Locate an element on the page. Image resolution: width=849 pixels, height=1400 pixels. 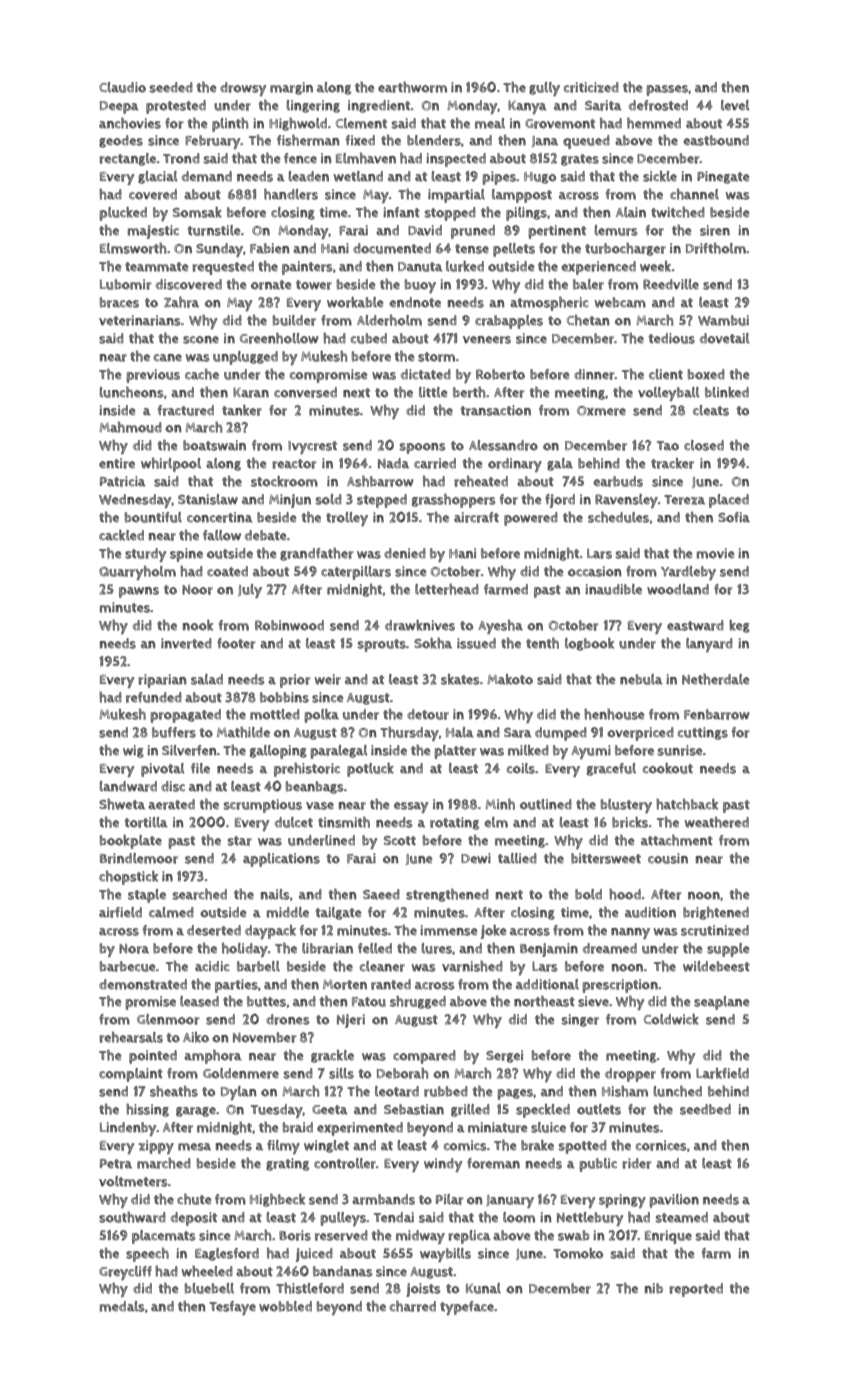
polka is located at coordinates (321, 716).
